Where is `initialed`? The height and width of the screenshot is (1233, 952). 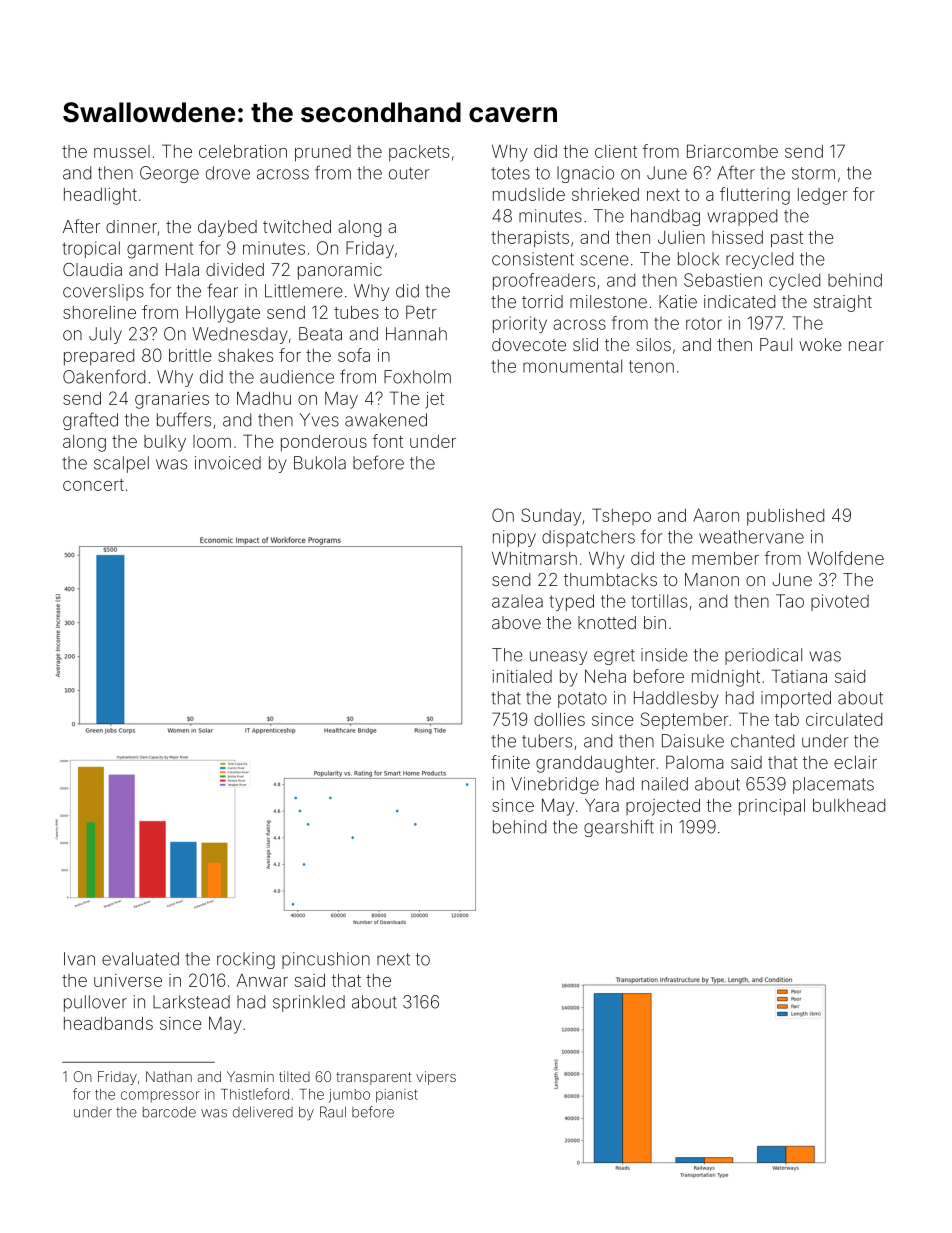 initialed is located at coordinates (522, 676).
